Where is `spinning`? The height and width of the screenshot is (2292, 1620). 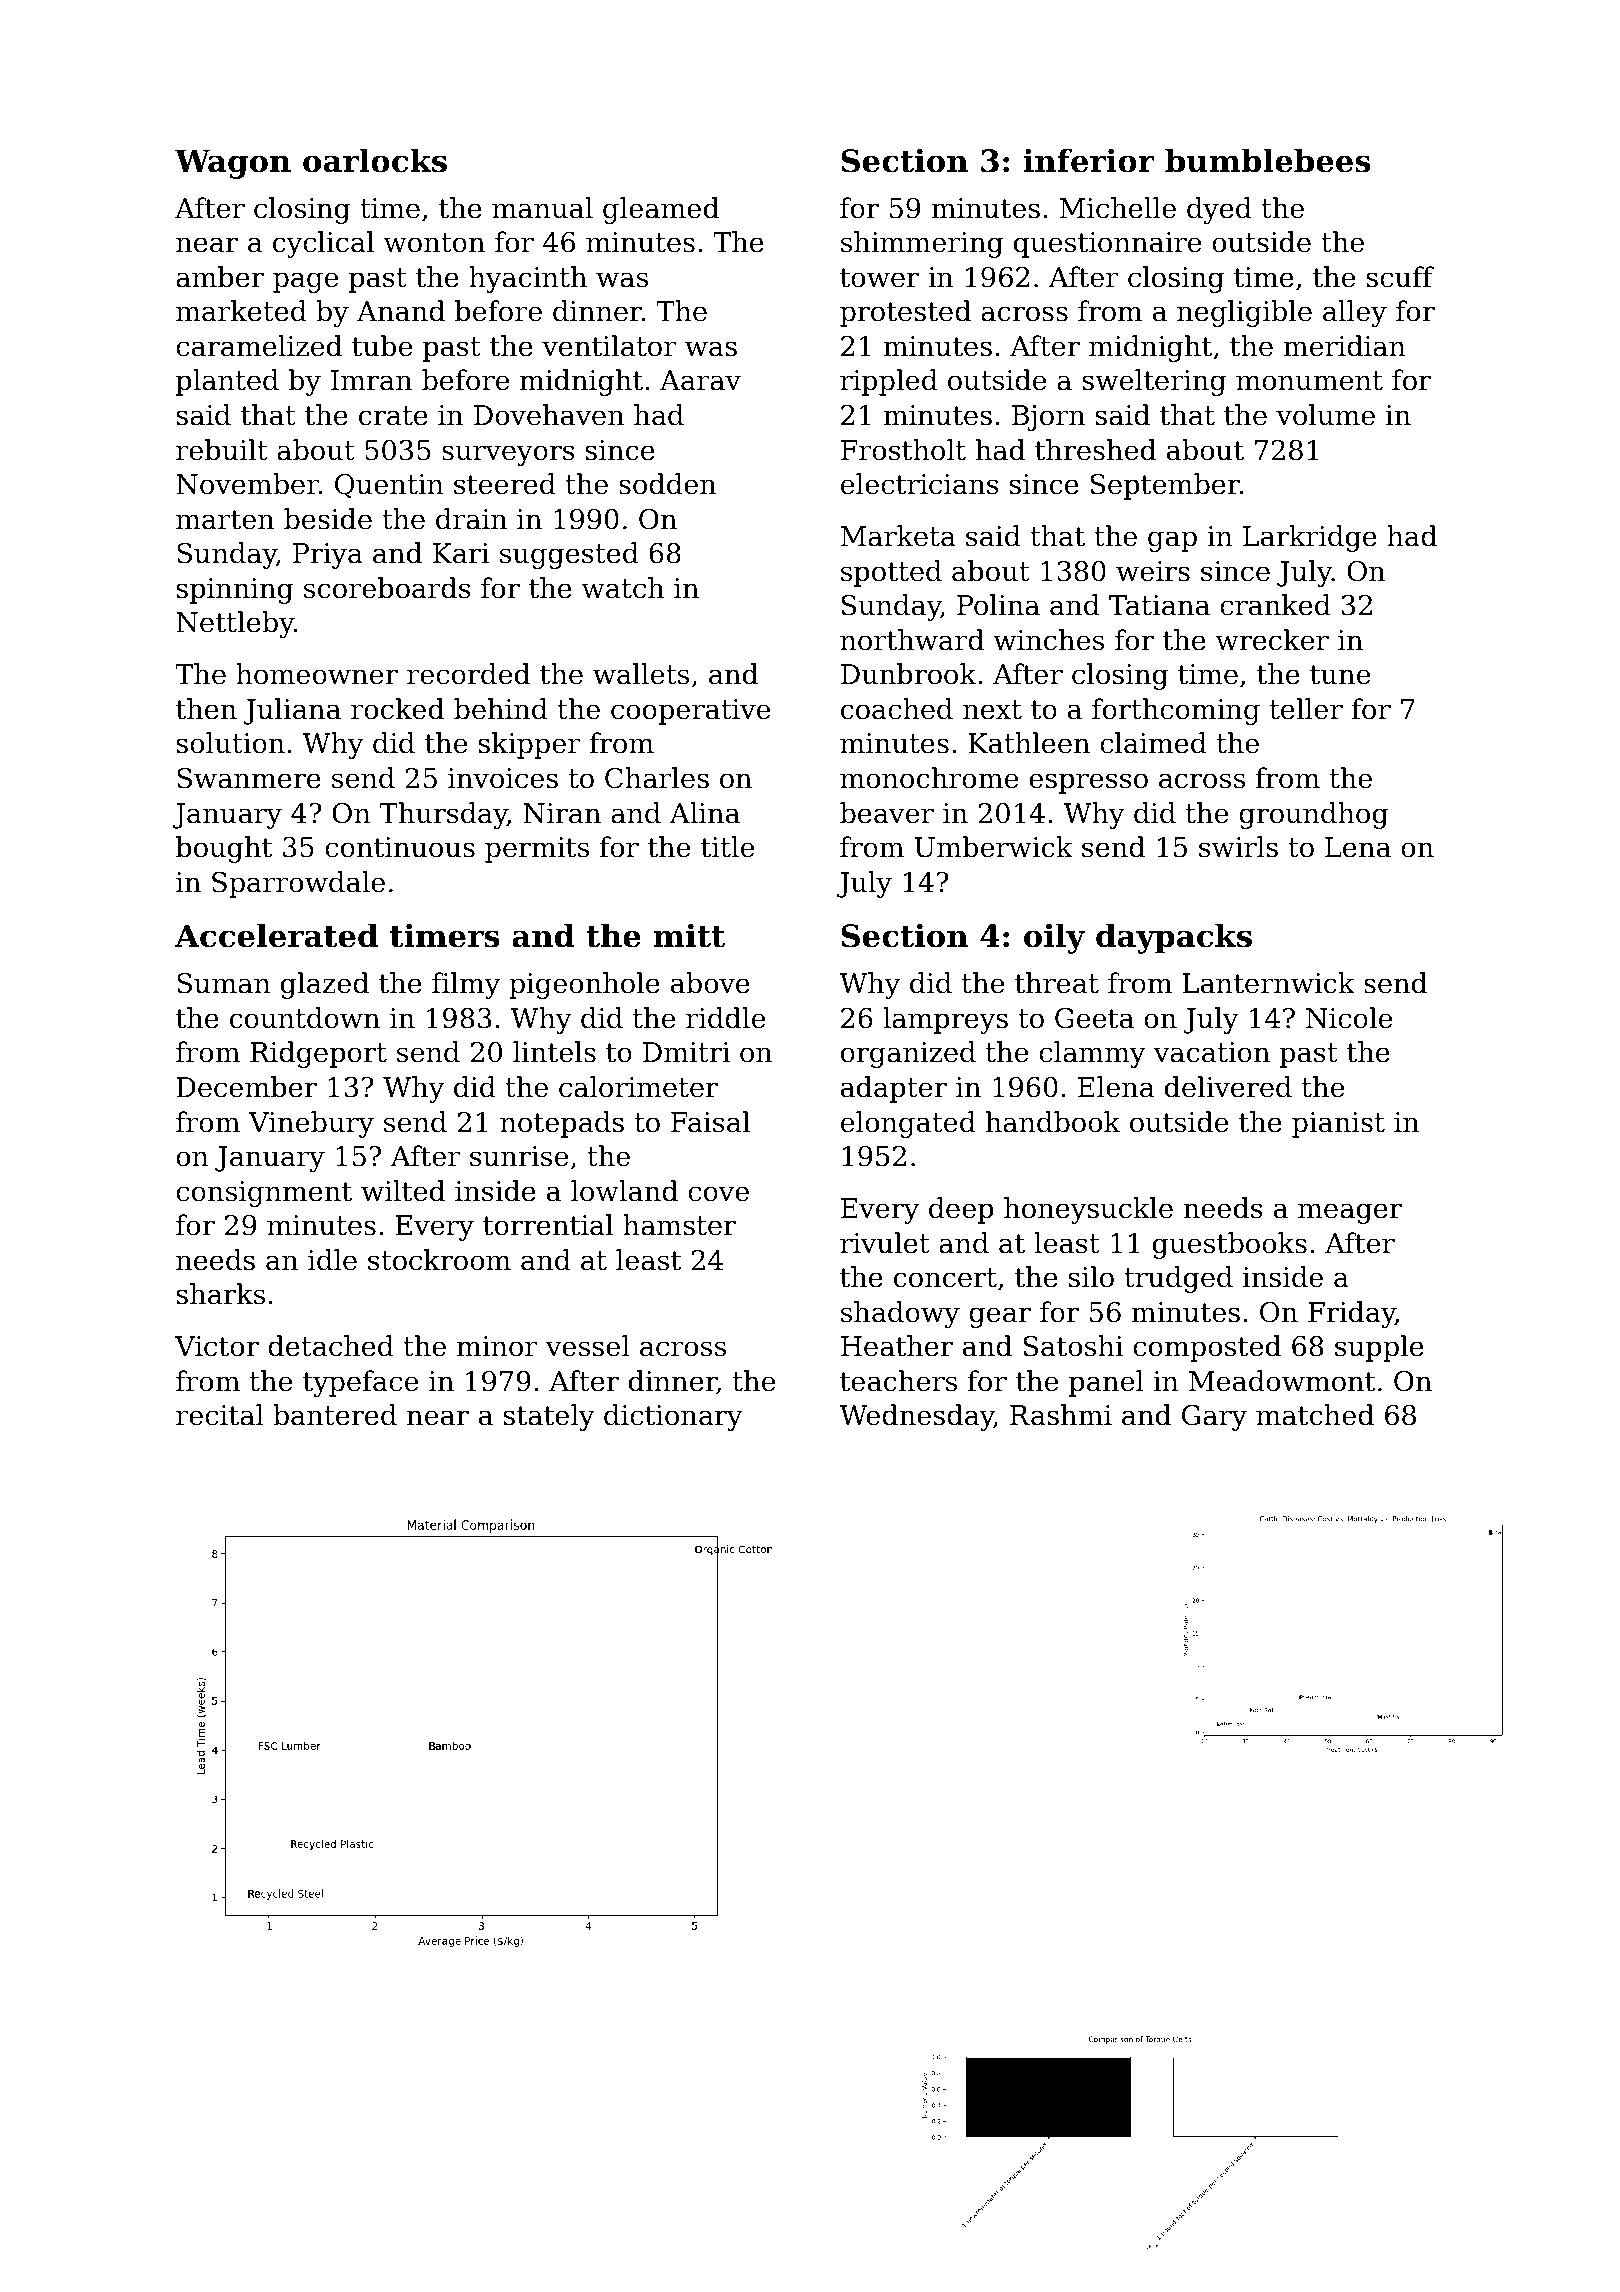
spinning is located at coordinates (235, 591).
